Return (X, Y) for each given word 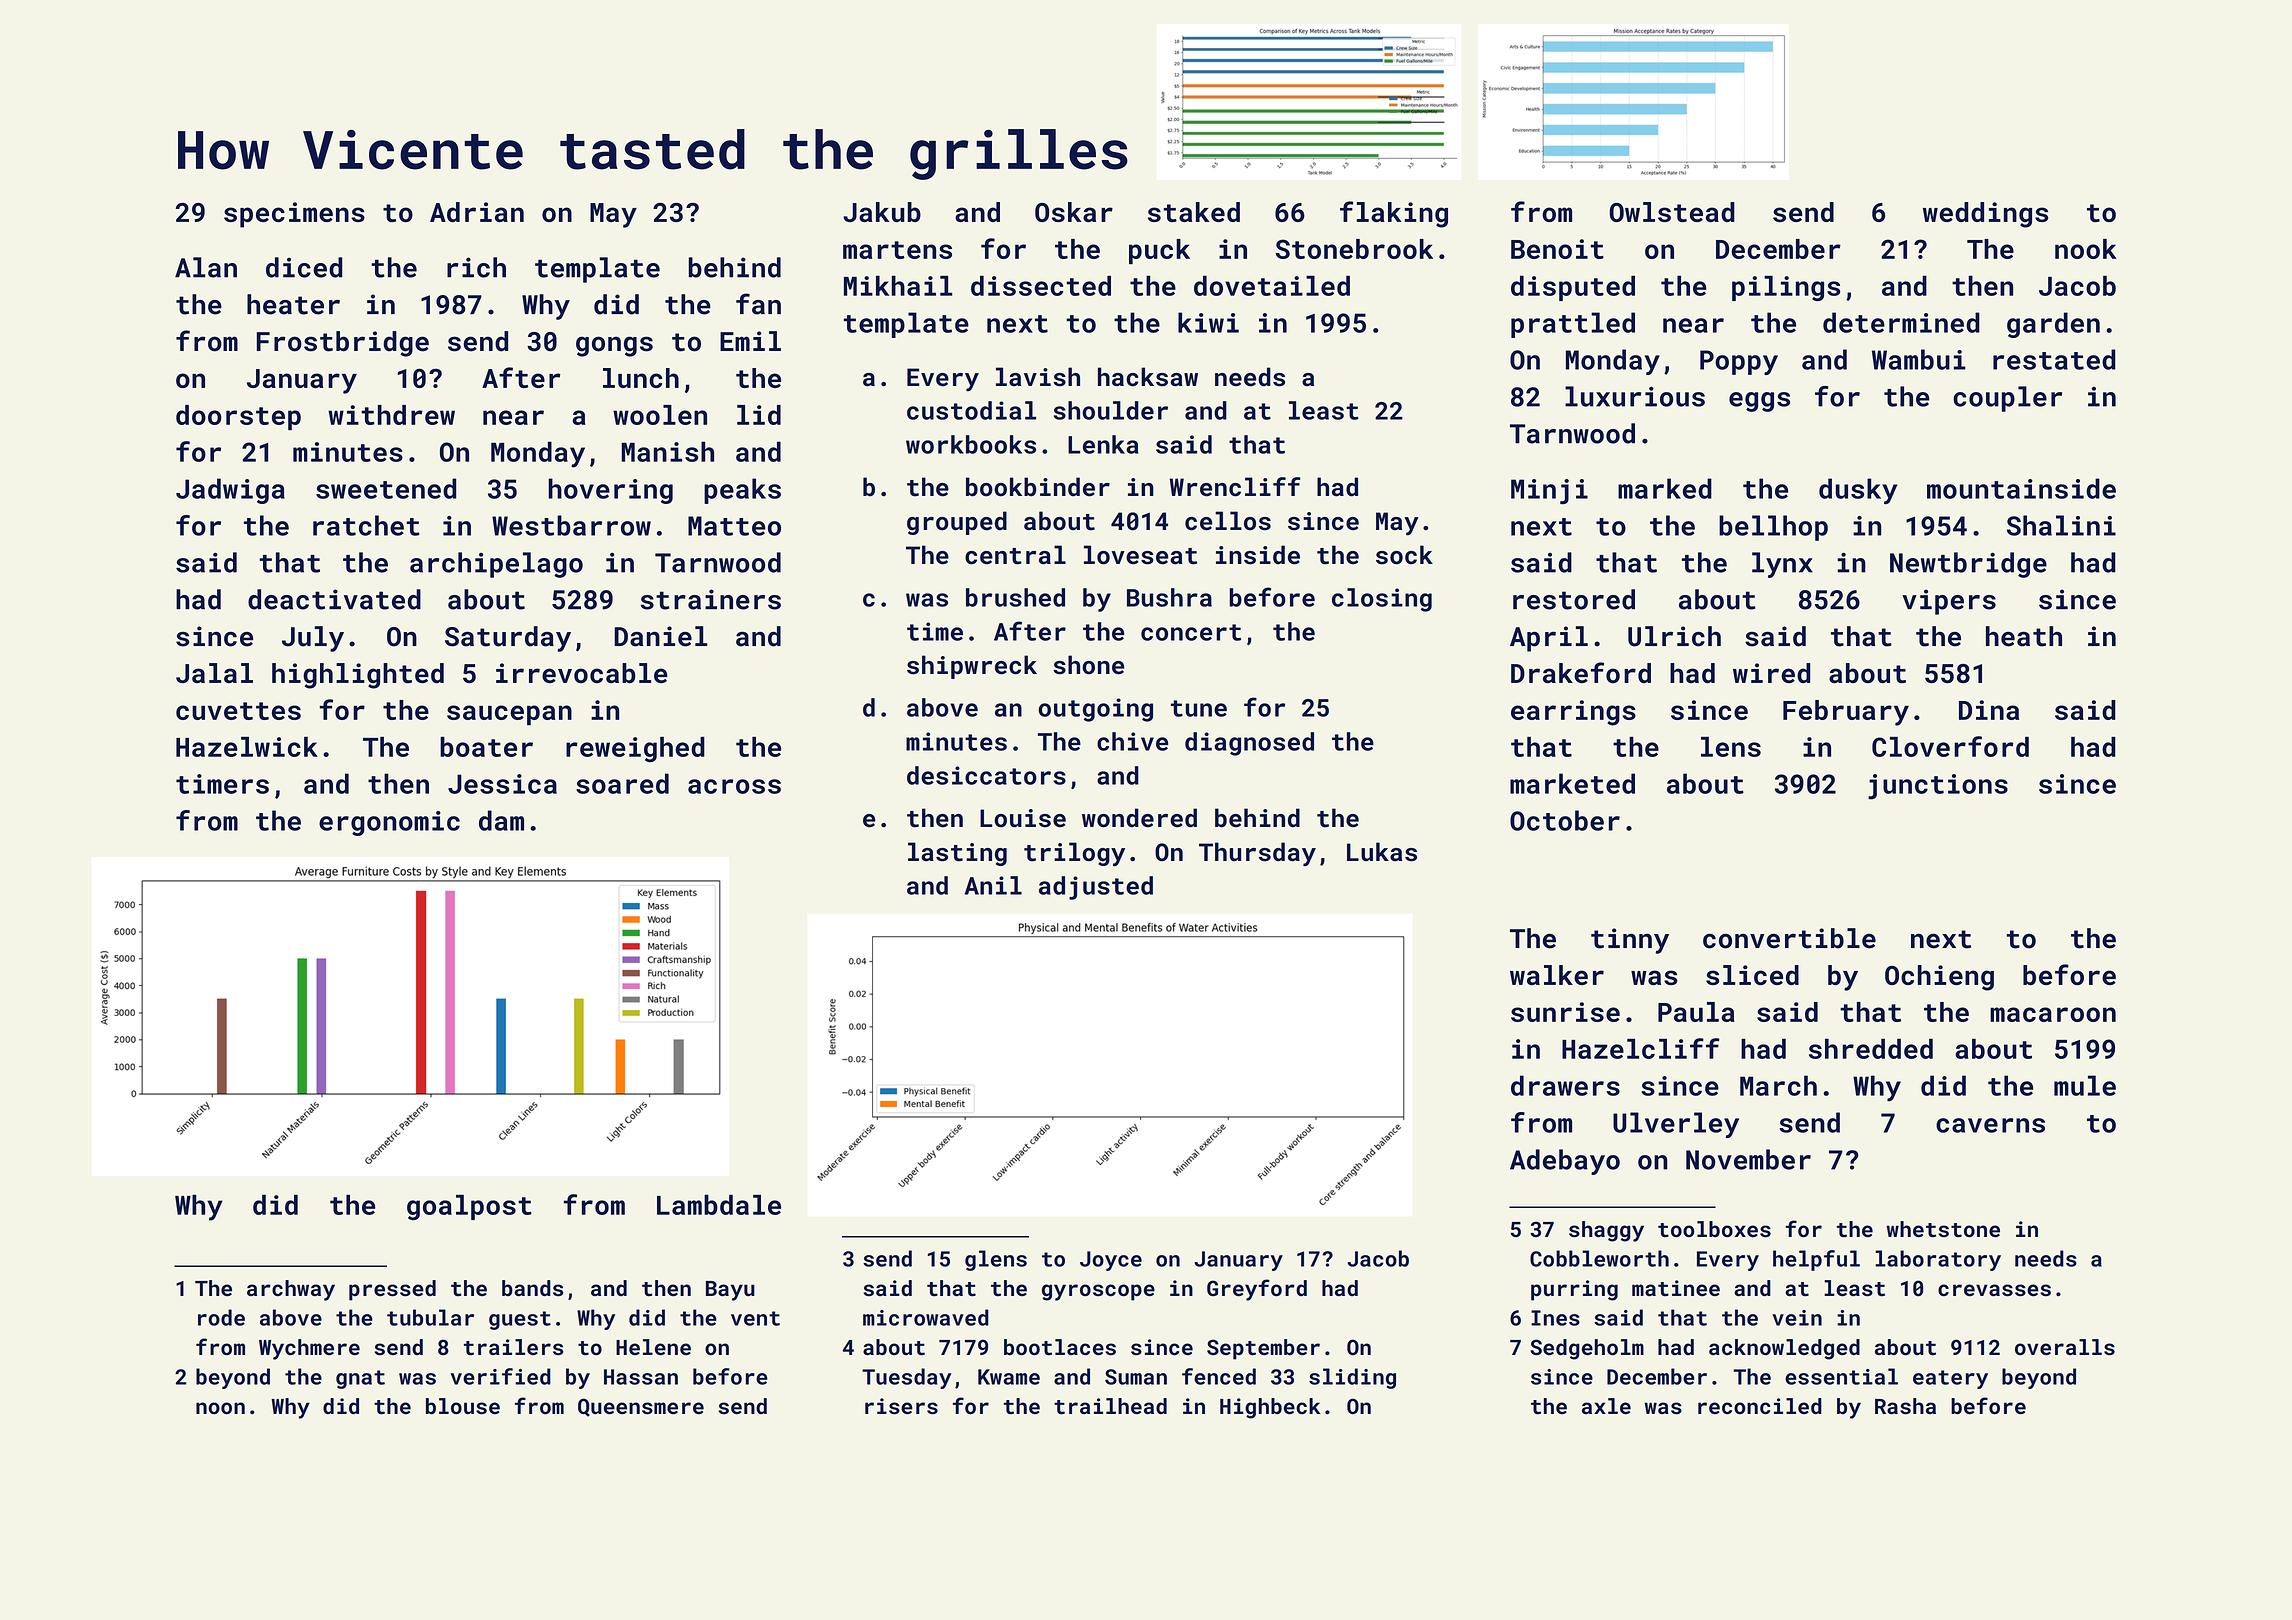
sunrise (1565, 1012)
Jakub (882, 212)
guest (520, 1320)
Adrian (477, 212)
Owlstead (1672, 212)
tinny (1630, 941)
